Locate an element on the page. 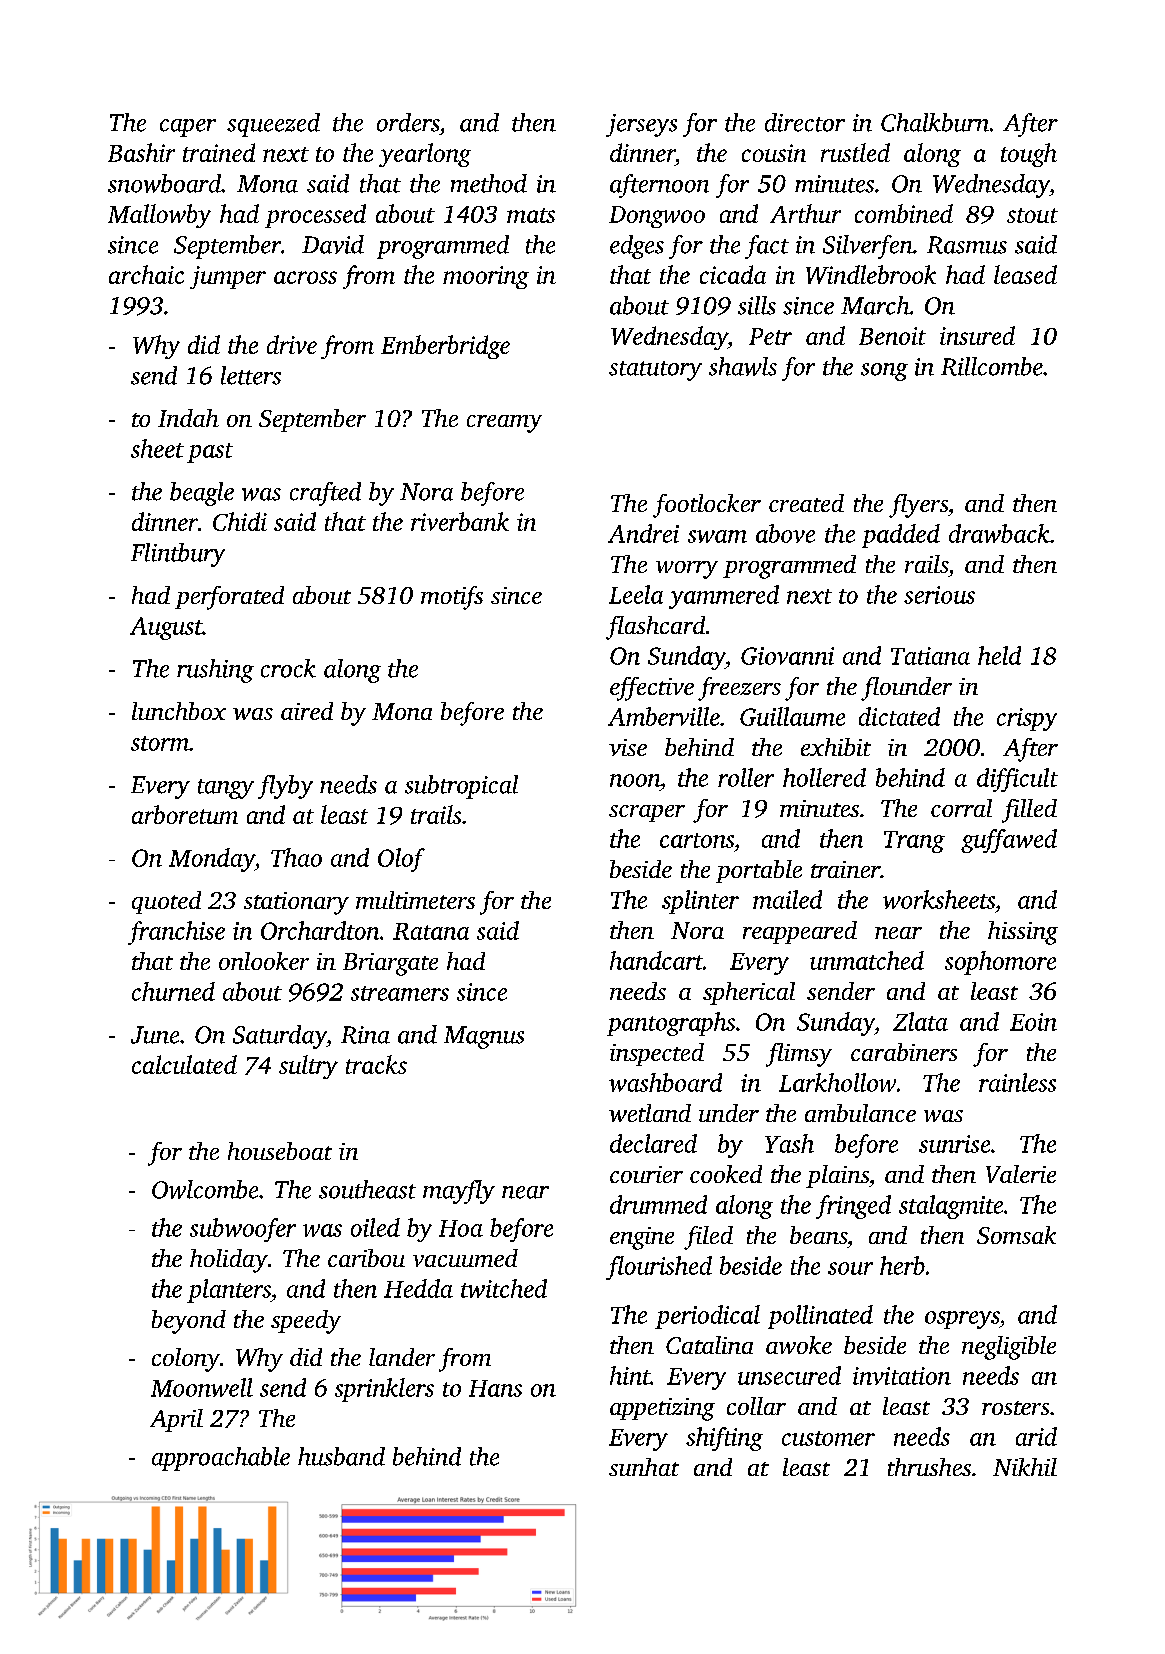  edges is located at coordinates (637, 247).
